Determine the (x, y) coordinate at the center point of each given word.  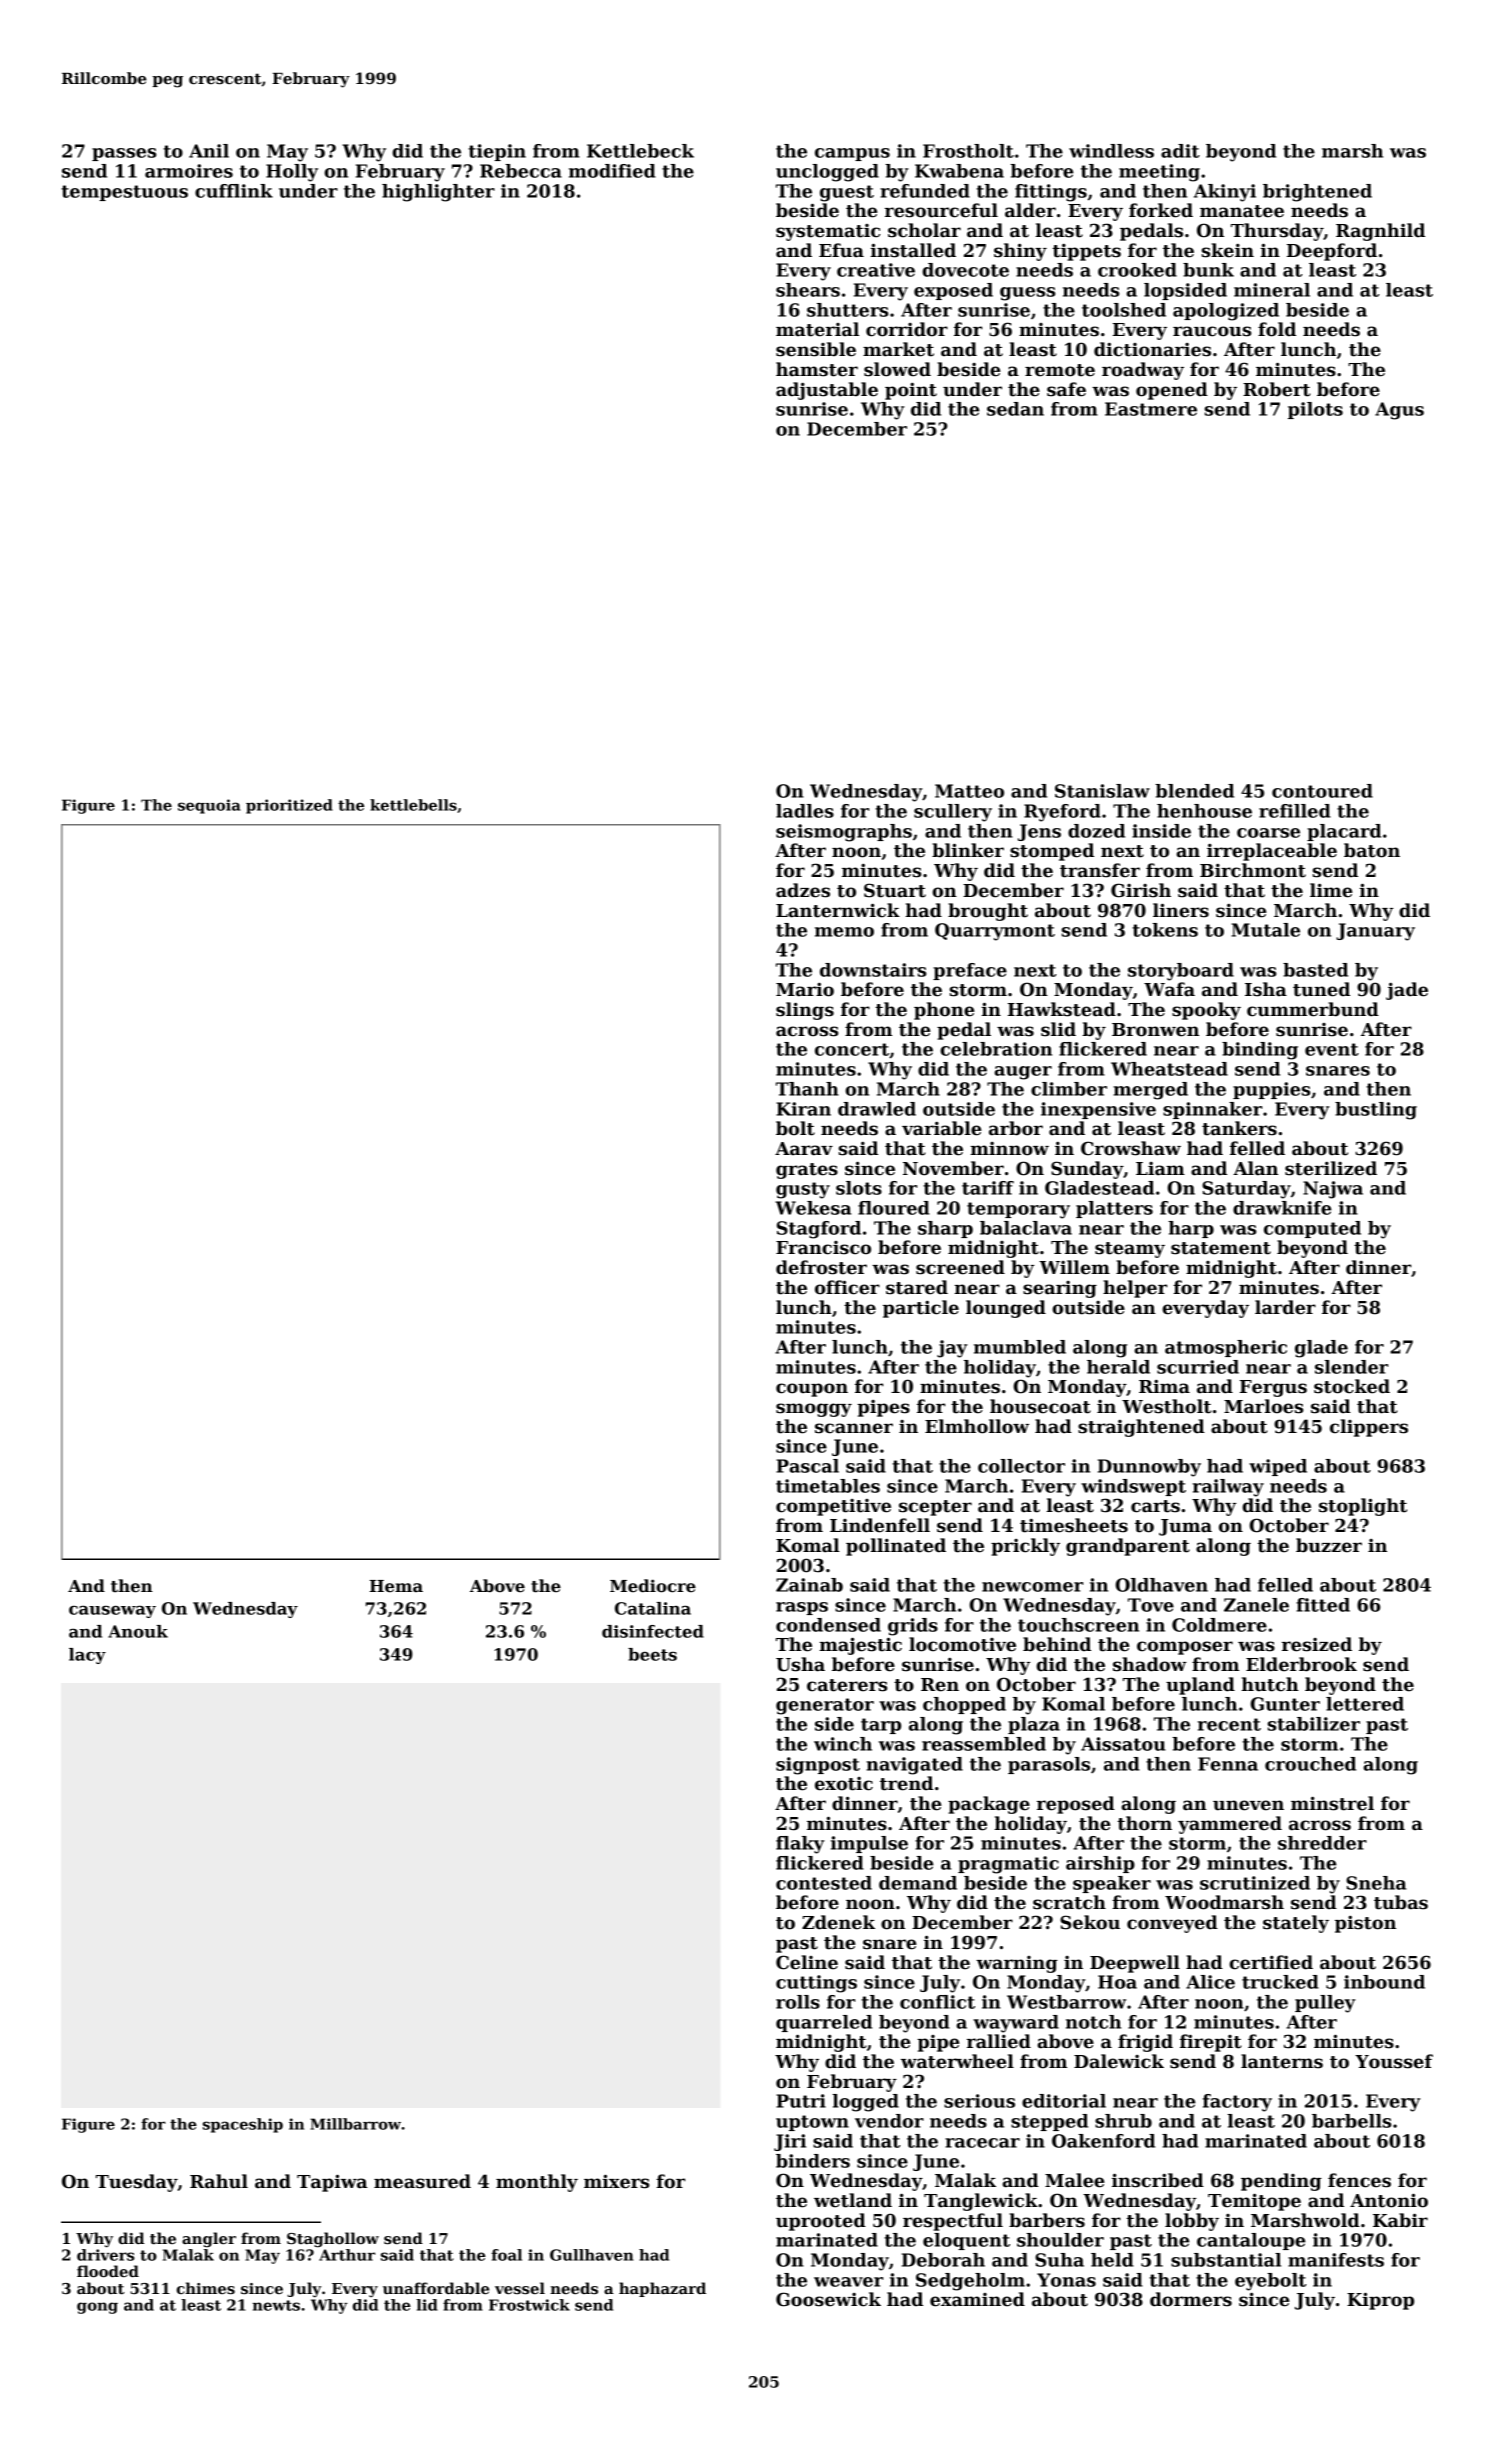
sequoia (209, 806)
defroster (821, 1267)
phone (944, 1011)
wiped (1278, 1467)
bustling (1376, 1111)
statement (1221, 1248)
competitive (833, 1507)
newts (276, 2305)
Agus (1399, 411)
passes (124, 154)
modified (612, 171)
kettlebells (413, 805)
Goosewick (828, 2299)
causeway (112, 1611)
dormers (1191, 2299)
